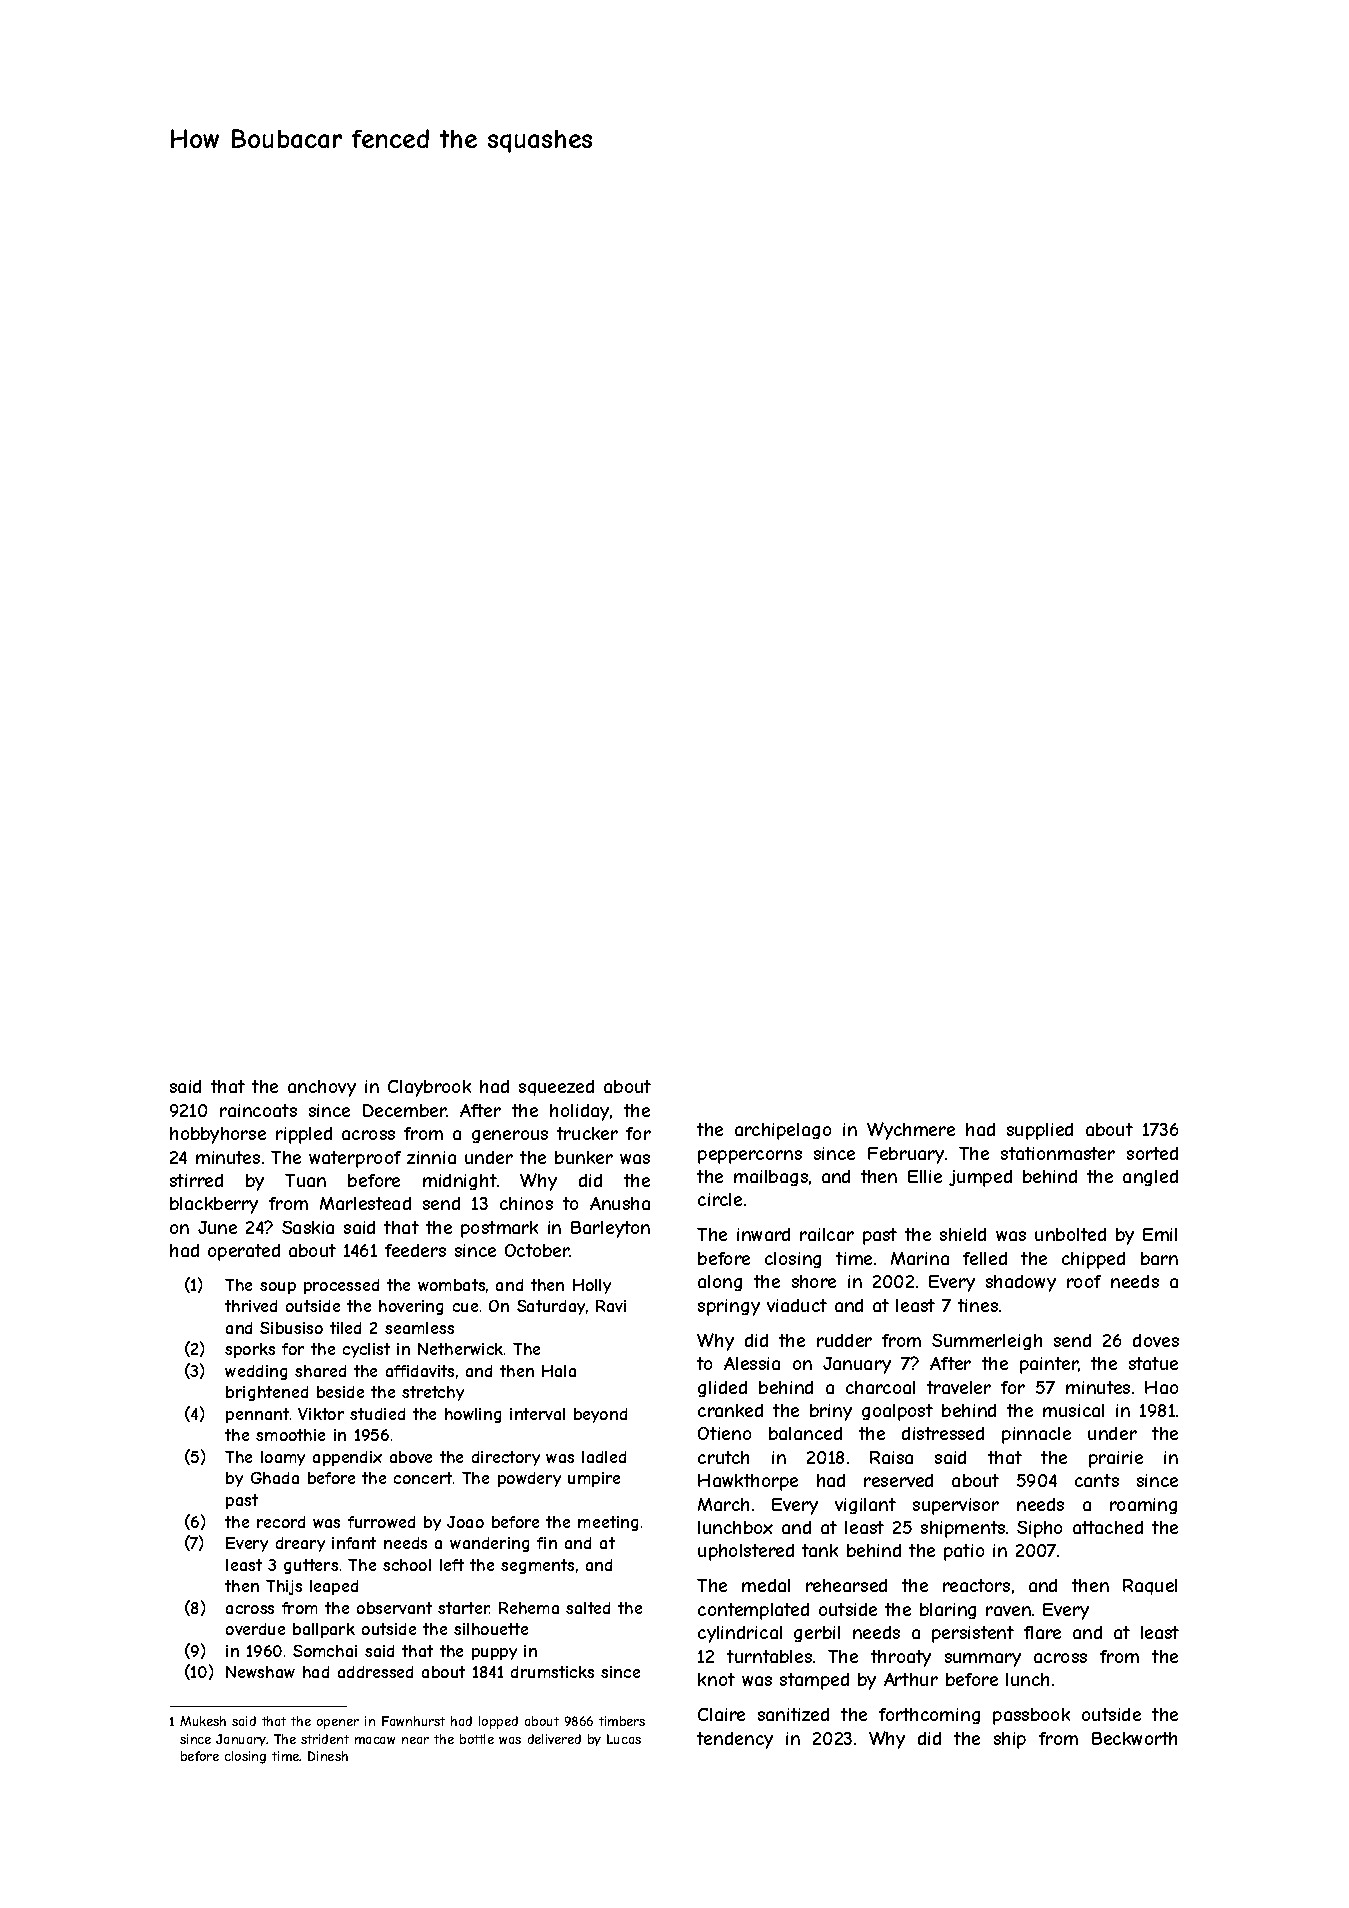  I want to click on Beckworth, so click(1134, 1738).
